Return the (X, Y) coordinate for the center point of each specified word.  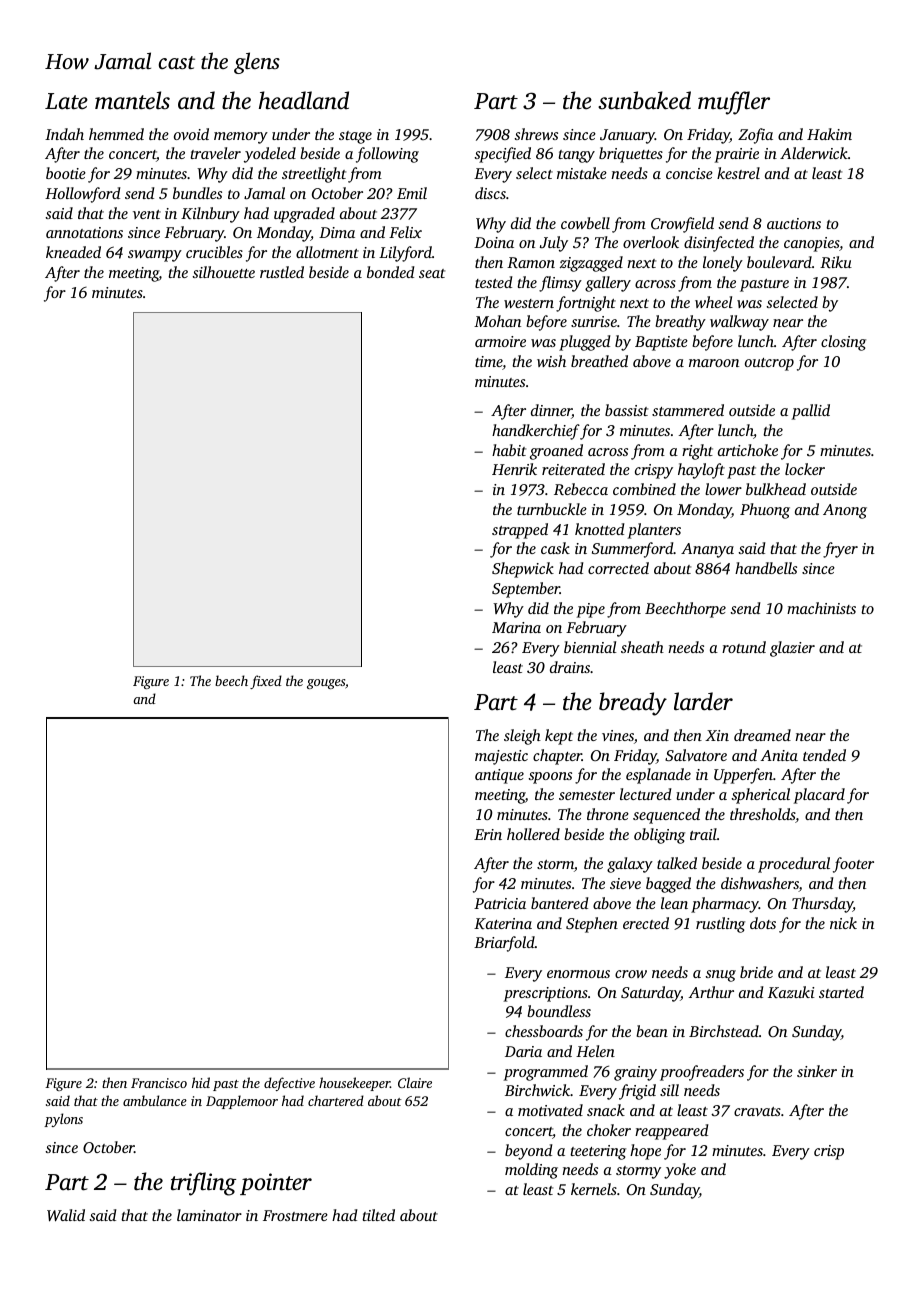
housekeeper (354, 1084)
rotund (744, 647)
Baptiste (661, 343)
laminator (209, 1215)
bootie (66, 173)
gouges (326, 684)
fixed (266, 682)
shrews (536, 134)
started (841, 992)
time (489, 363)
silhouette (223, 272)
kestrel (738, 173)
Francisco (159, 1083)
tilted (378, 1215)
